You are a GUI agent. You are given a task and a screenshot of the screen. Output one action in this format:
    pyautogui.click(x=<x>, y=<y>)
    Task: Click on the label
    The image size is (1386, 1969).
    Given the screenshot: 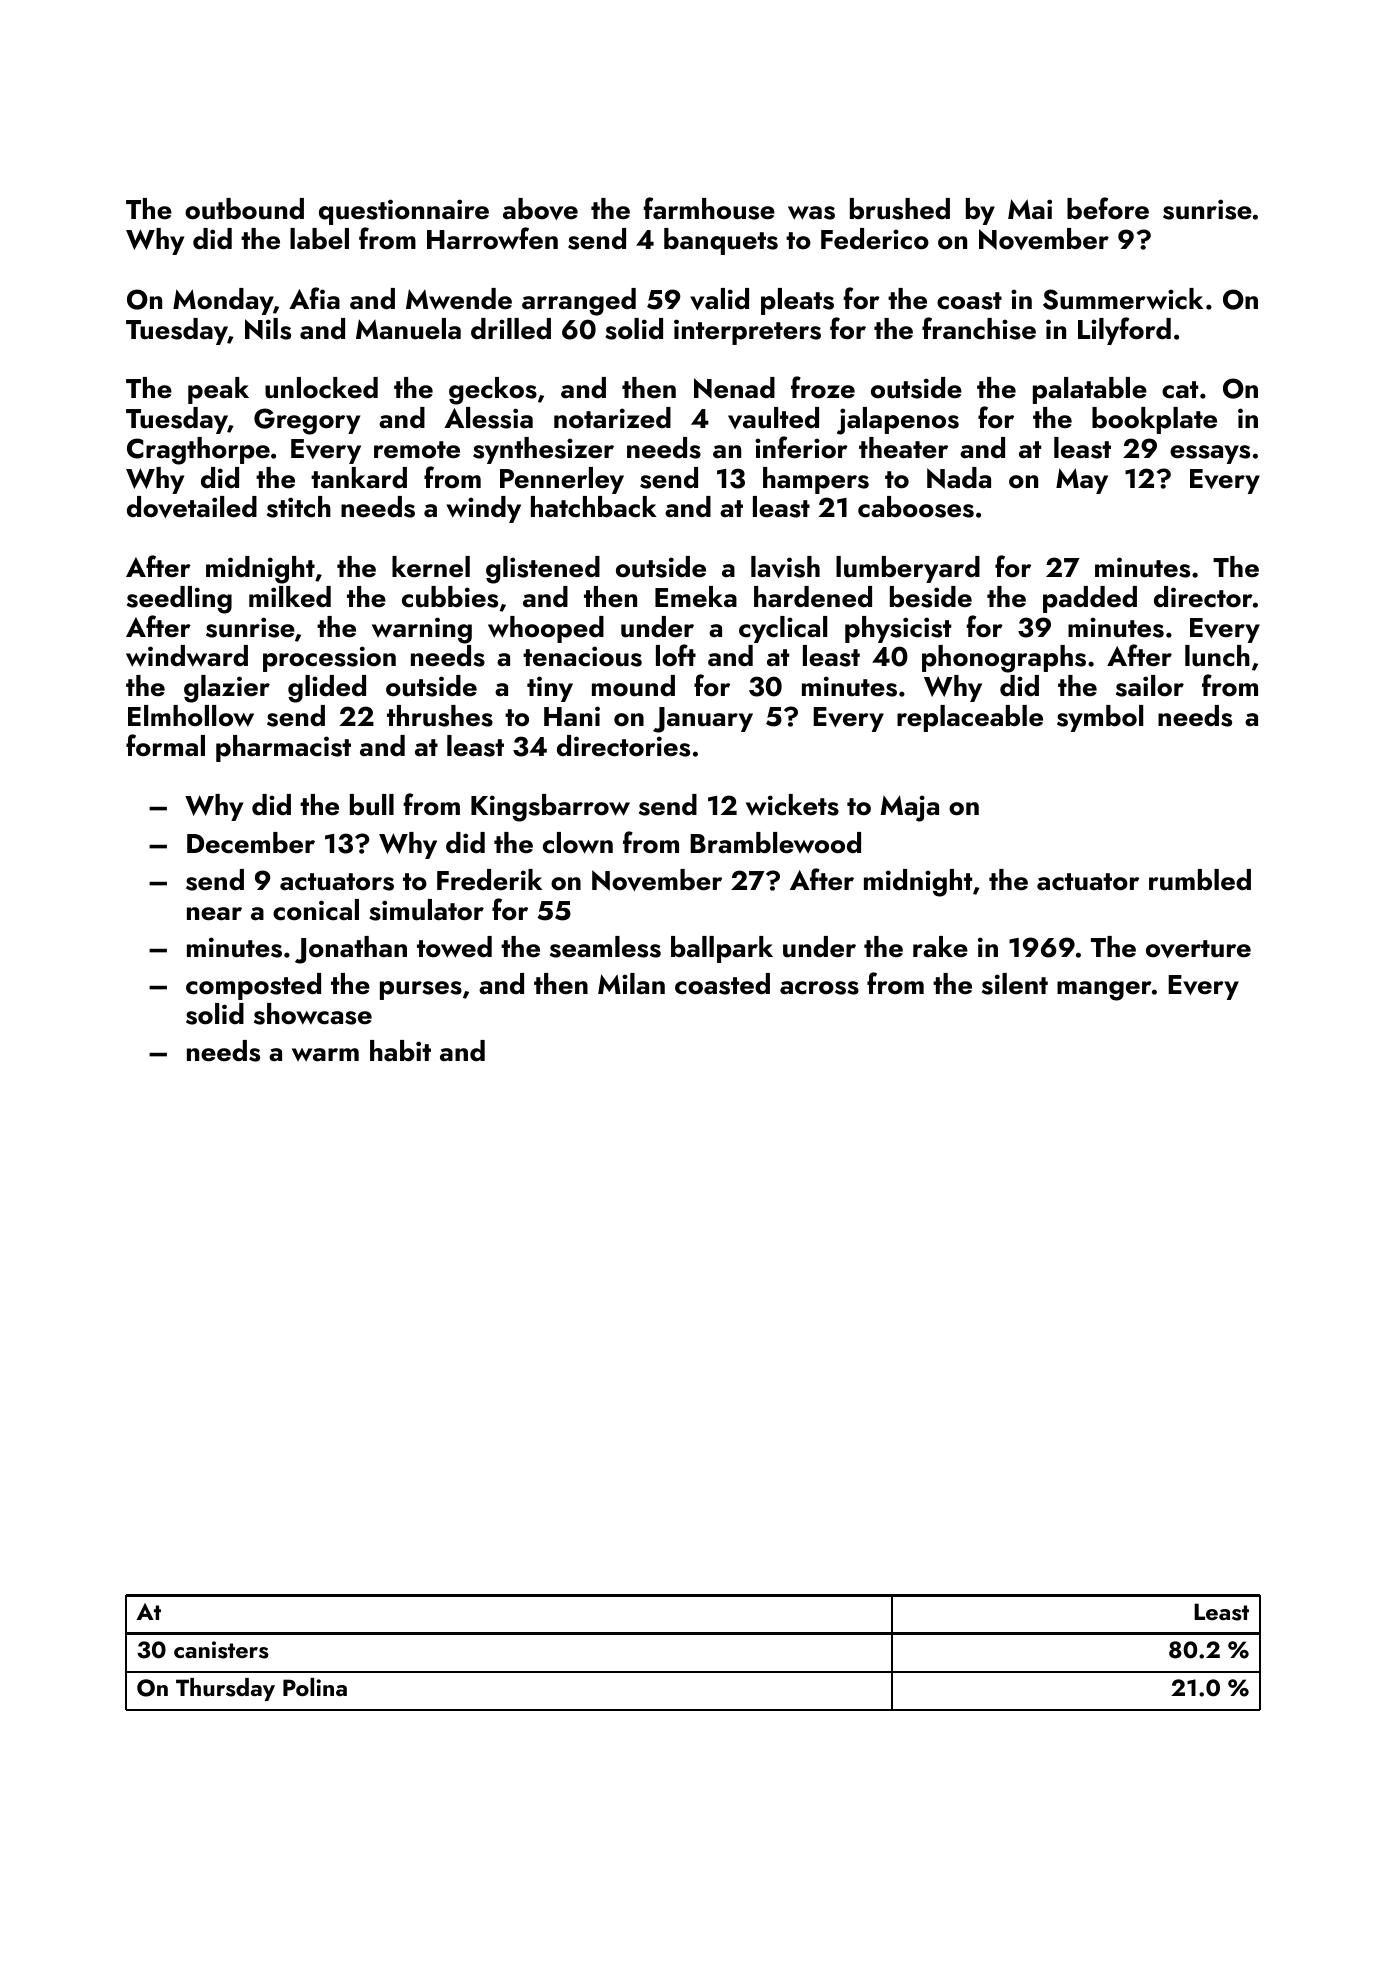 What is the action you would take?
    pyautogui.click(x=319, y=239)
